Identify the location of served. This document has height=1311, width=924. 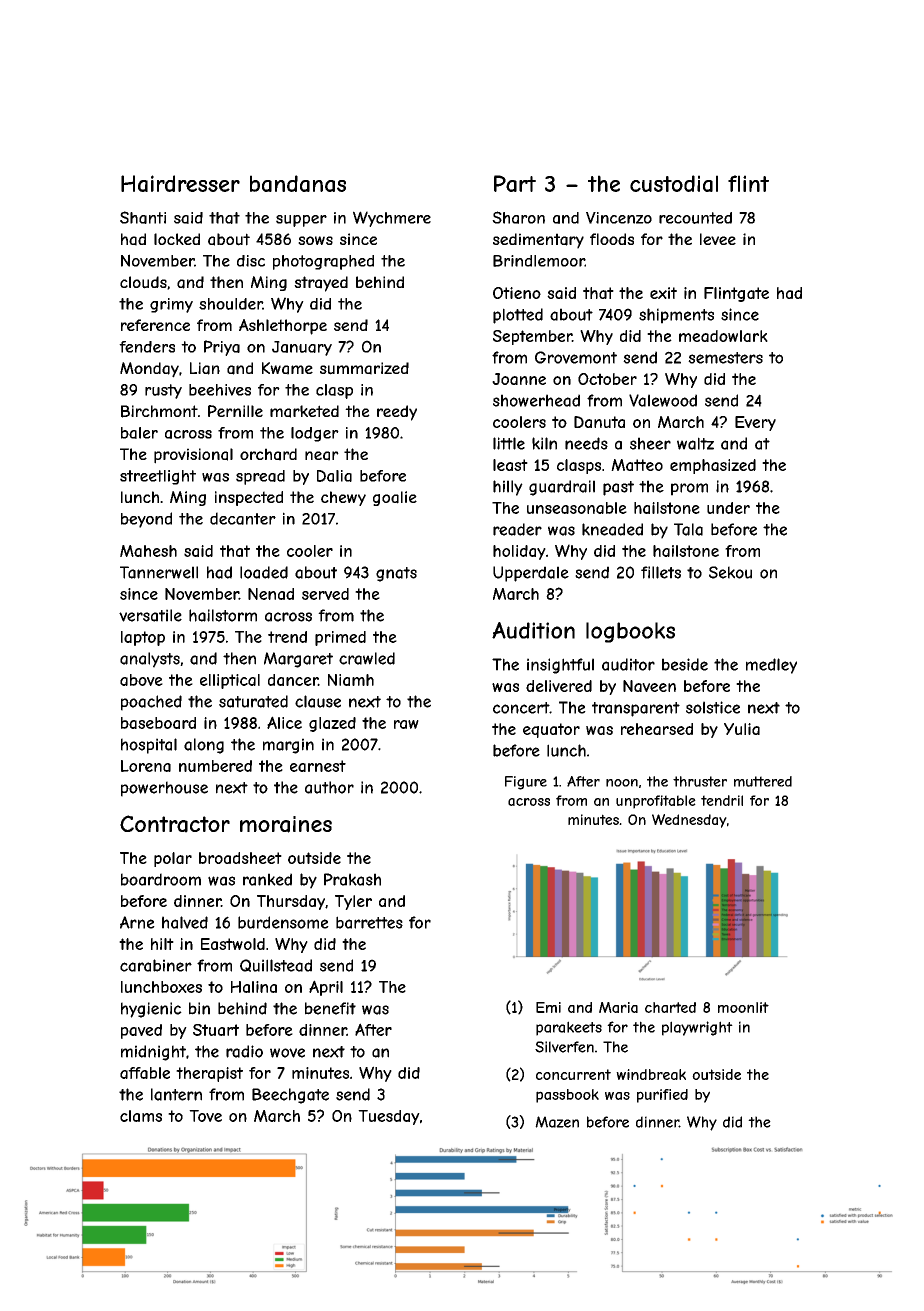
(325, 594).
